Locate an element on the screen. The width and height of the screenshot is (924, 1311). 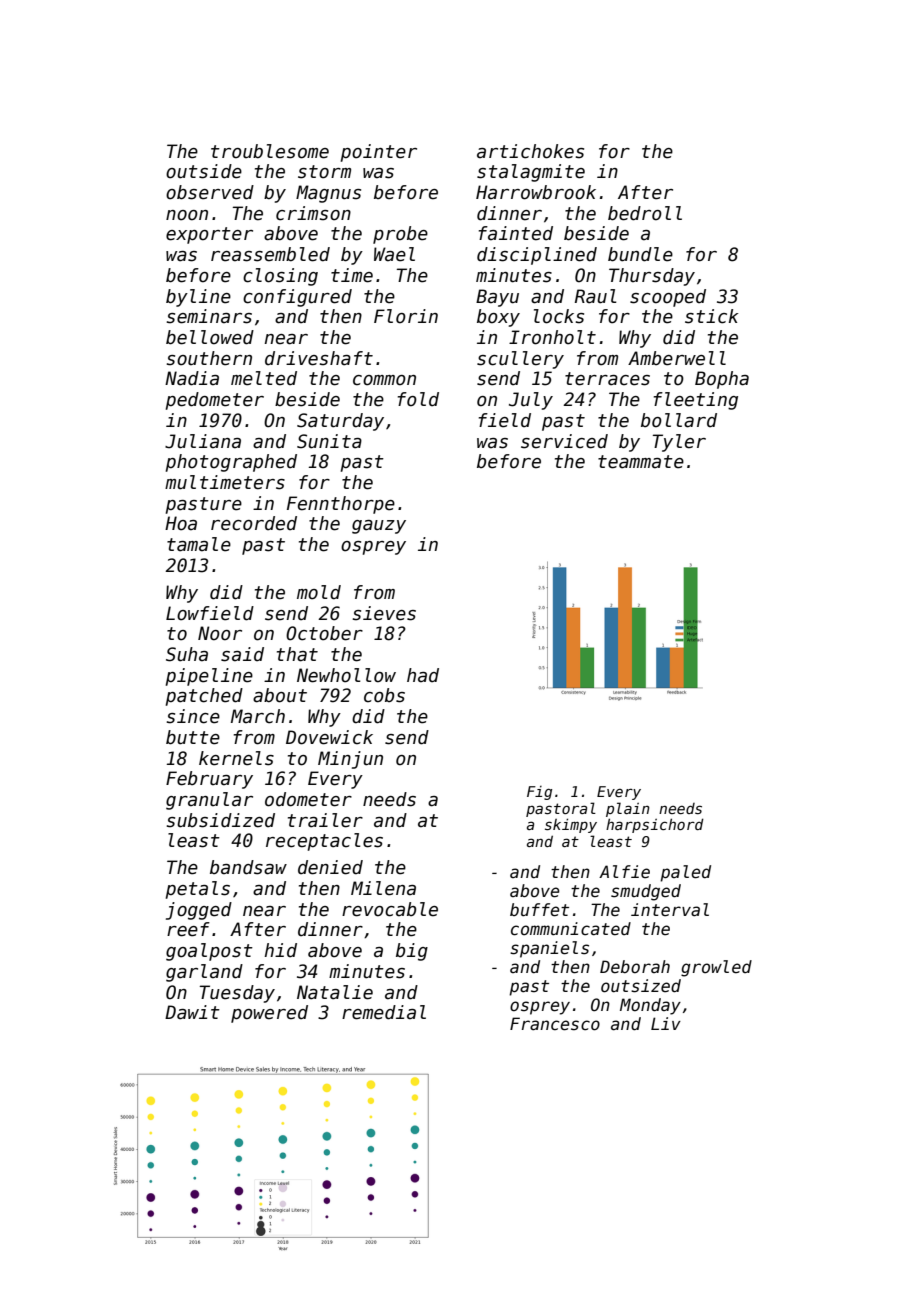
fold is located at coordinates (418, 399).
